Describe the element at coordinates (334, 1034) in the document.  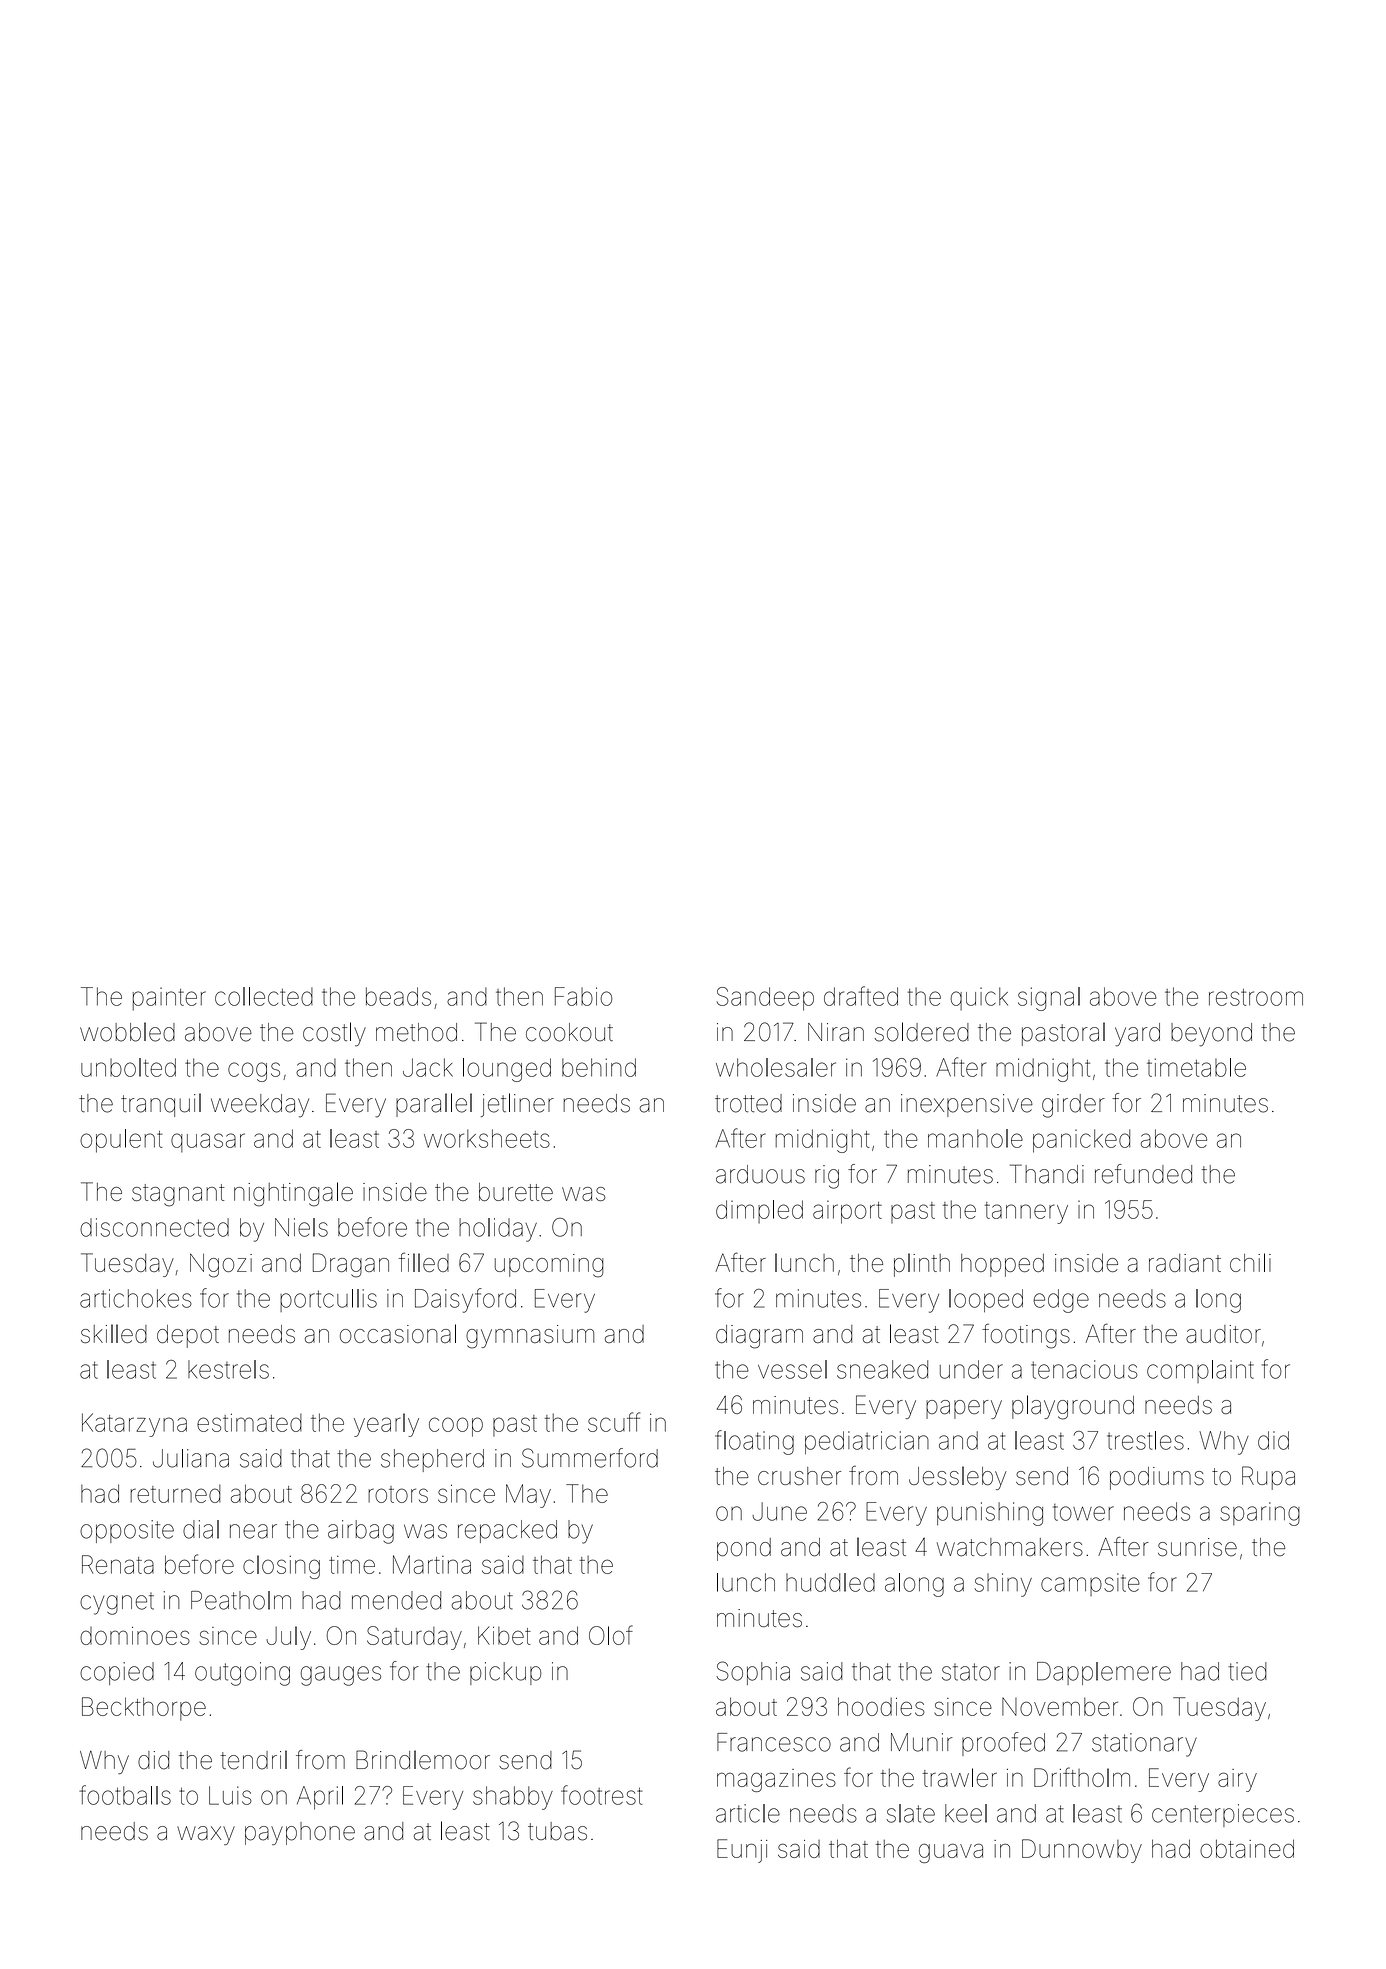
I see `costly` at that location.
